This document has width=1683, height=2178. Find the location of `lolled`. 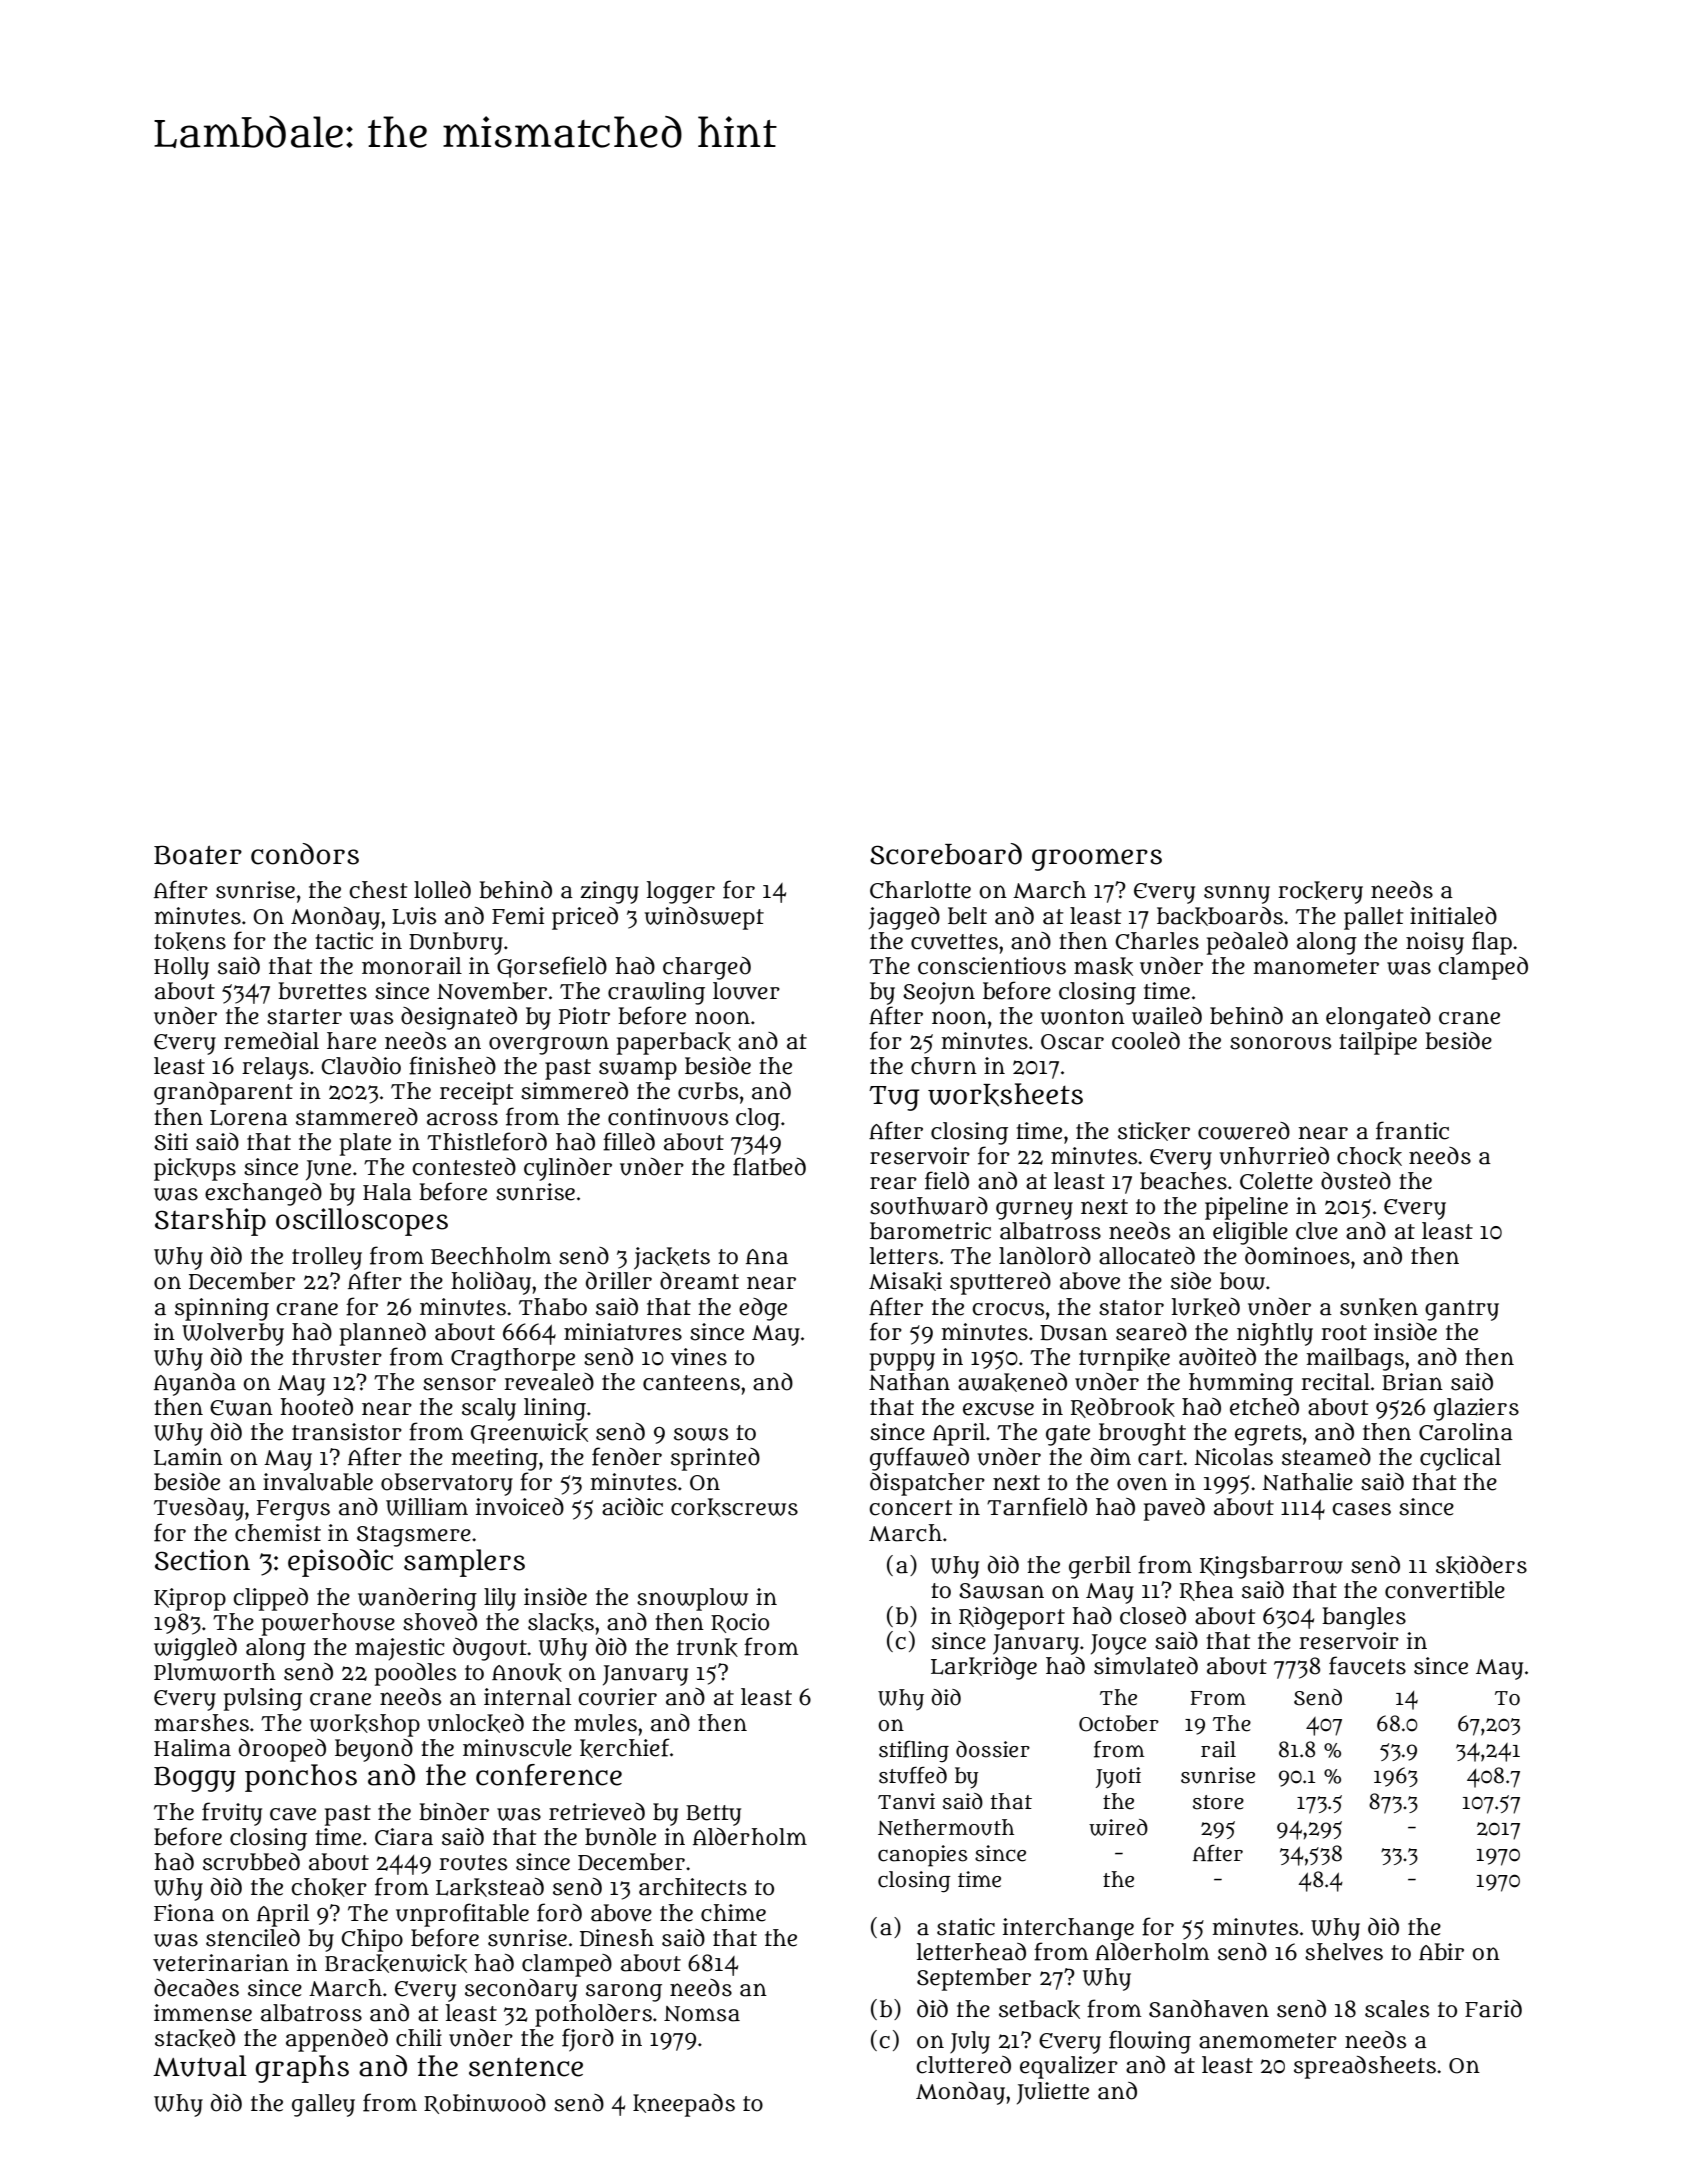

lolled is located at coordinates (442, 890).
